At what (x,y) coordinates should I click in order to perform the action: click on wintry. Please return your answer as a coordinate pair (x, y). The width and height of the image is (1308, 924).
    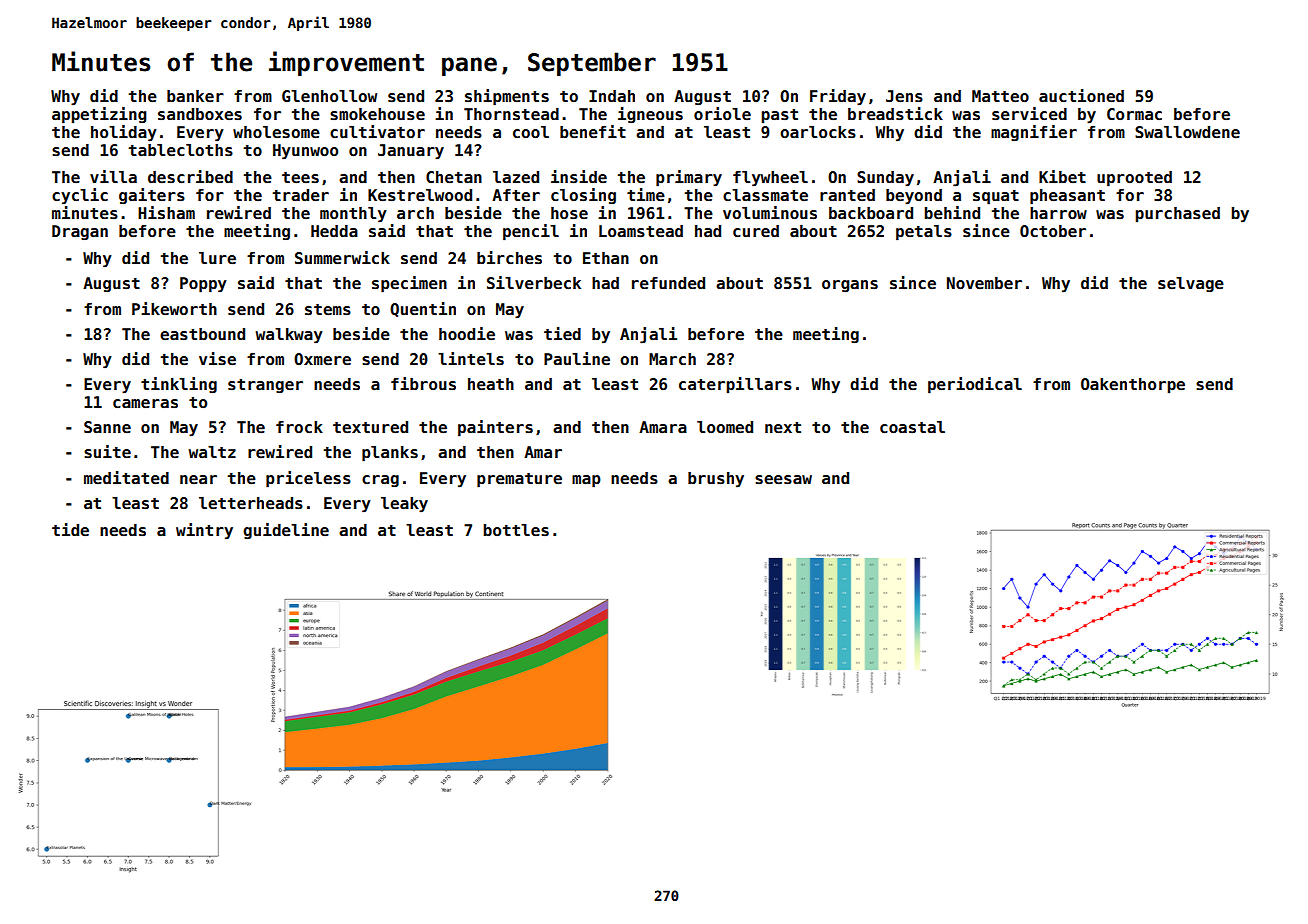
    Looking at the image, I should click on (204, 531).
